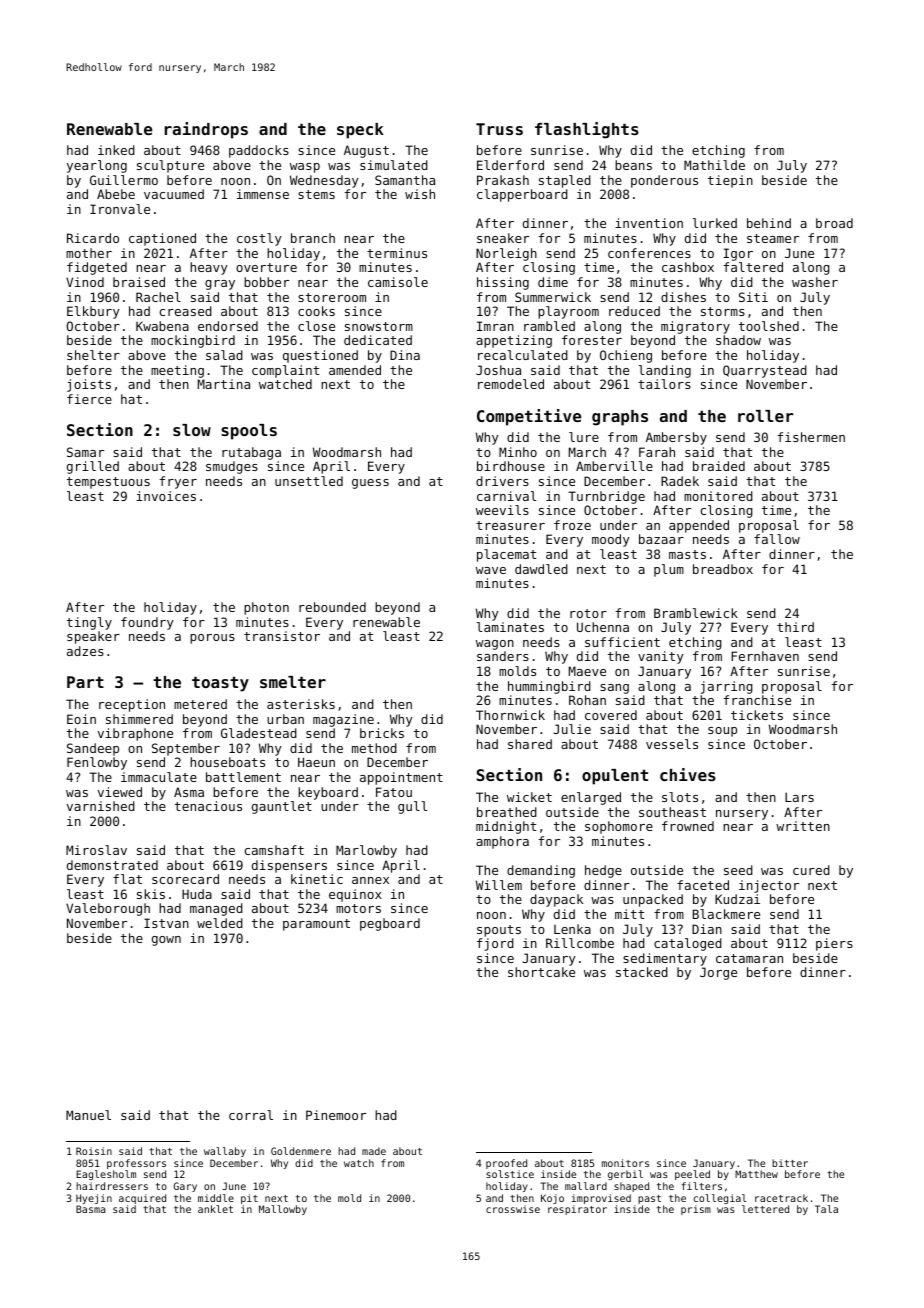 This screenshot has height=1308, width=924. I want to click on Mathilde, so click(714, 165).
